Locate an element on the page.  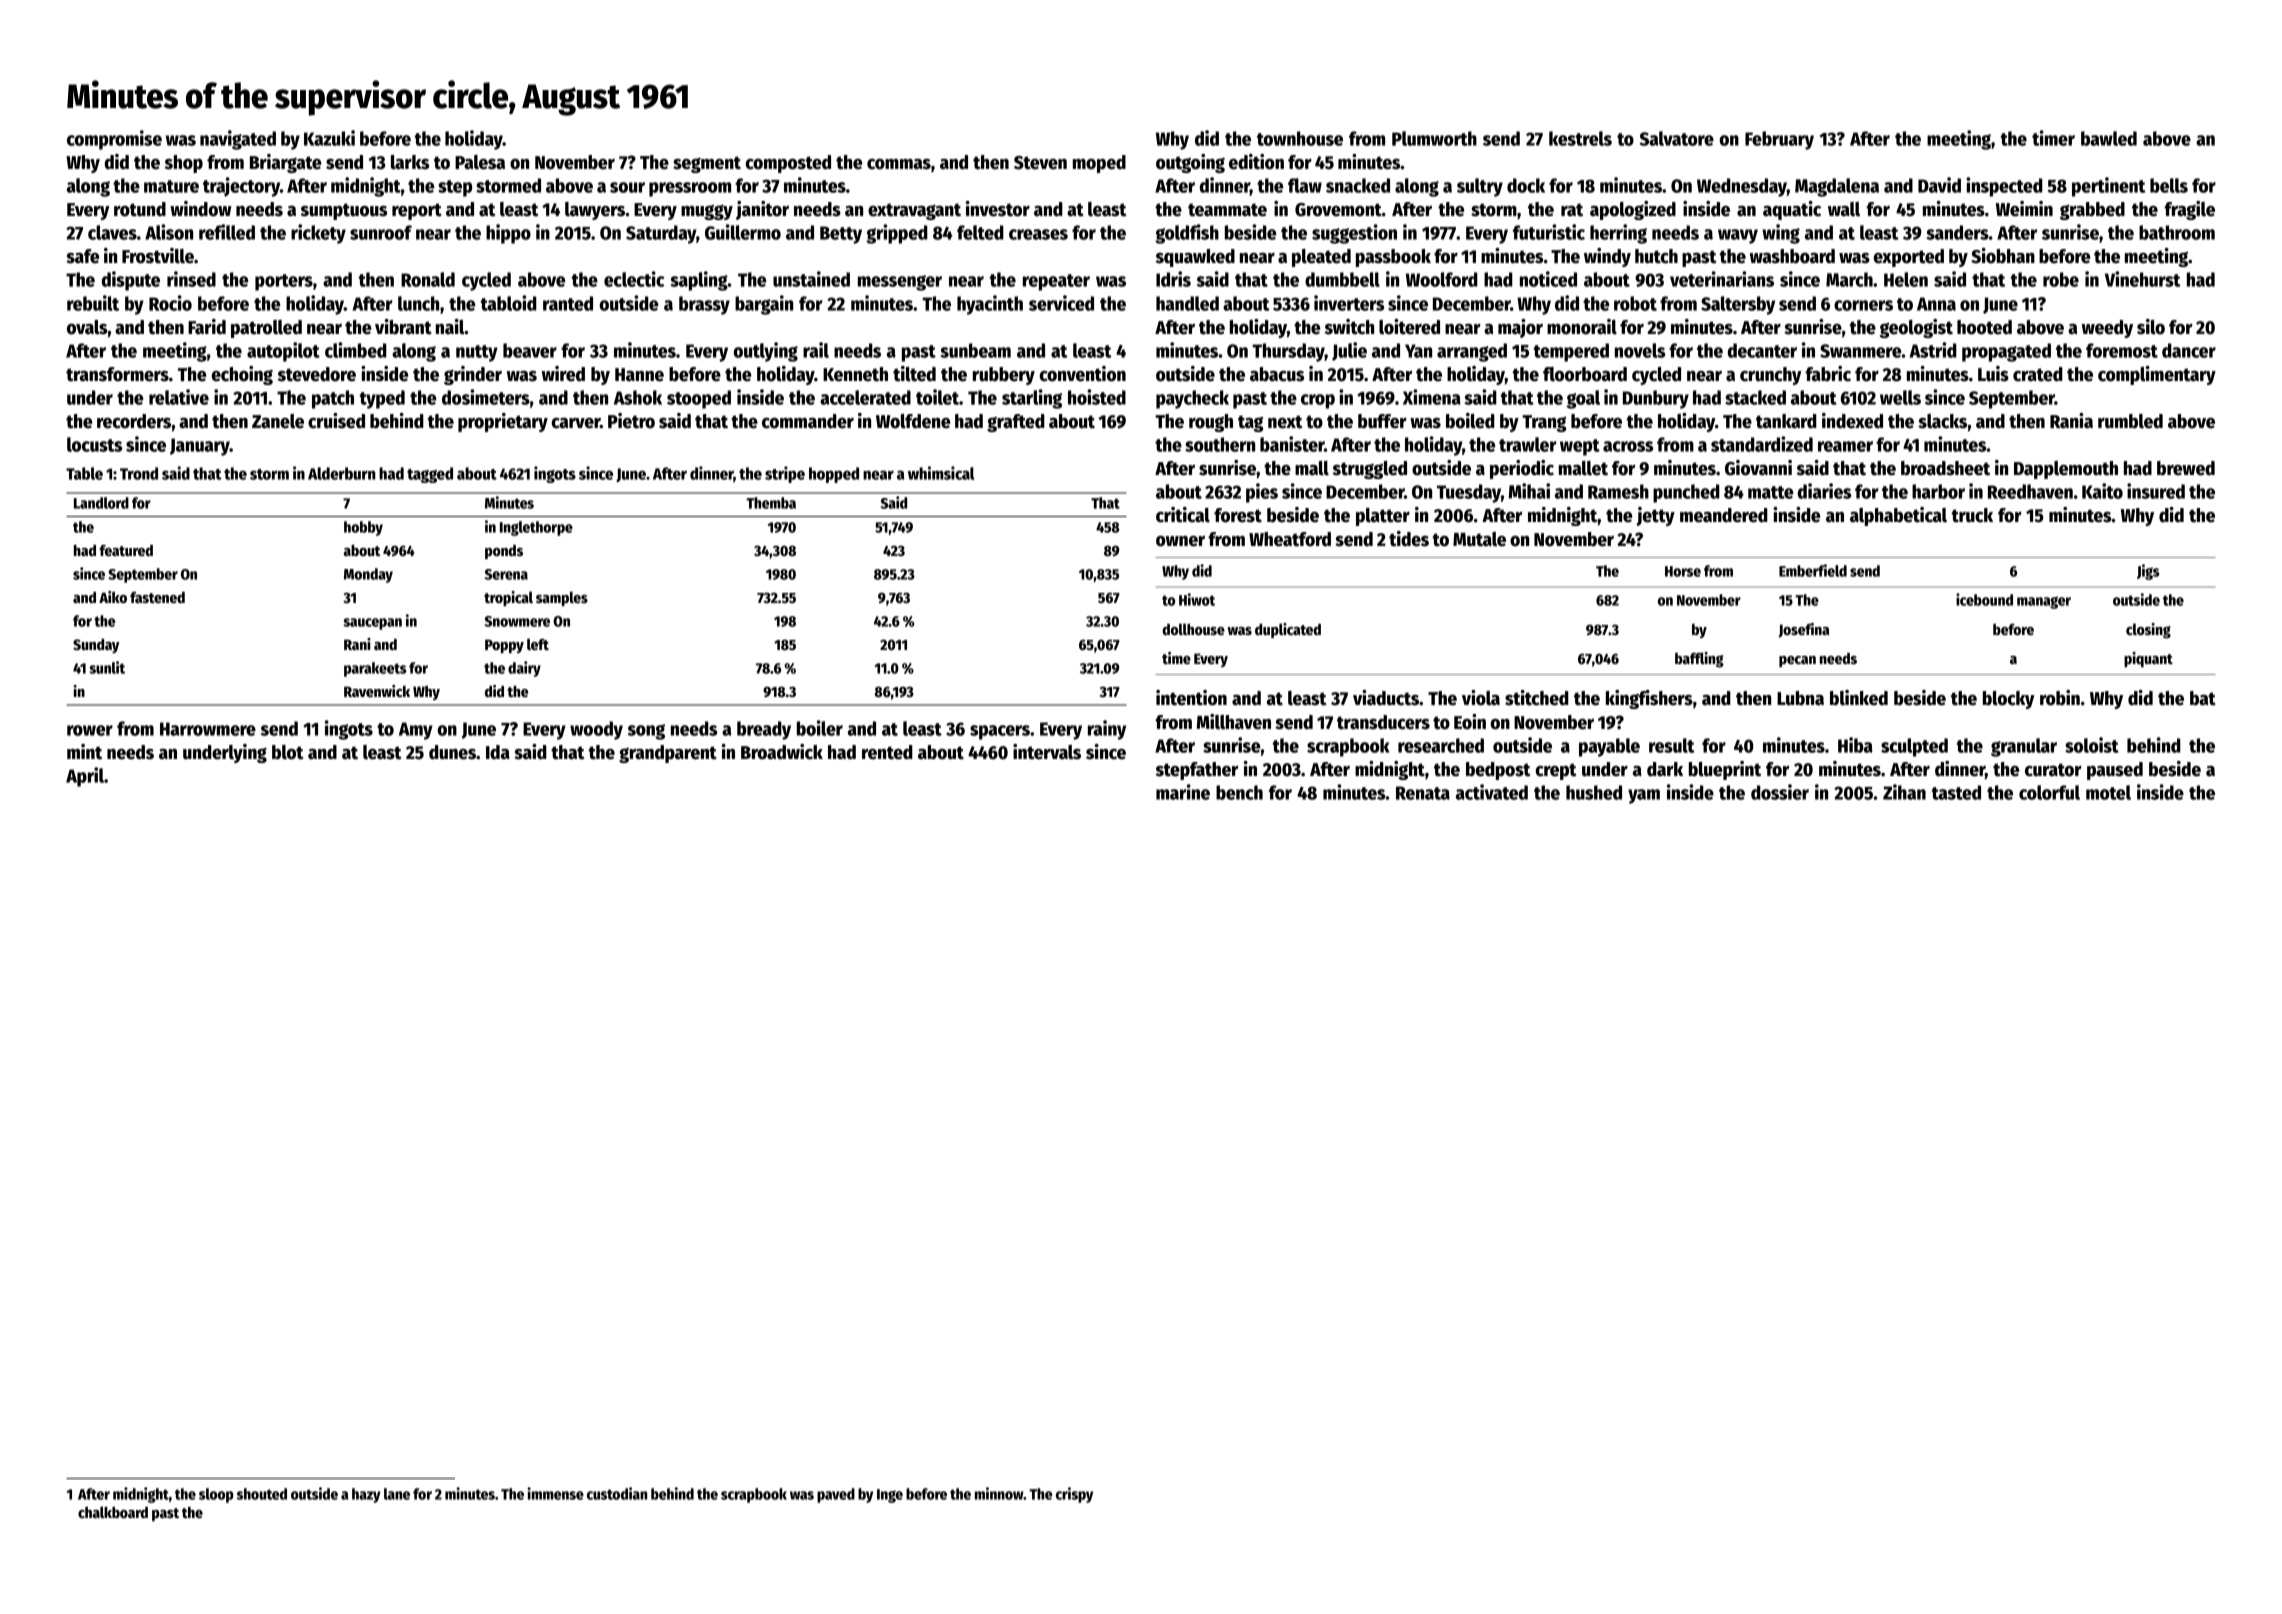
pecan is located at coordinates (1797, 661).
